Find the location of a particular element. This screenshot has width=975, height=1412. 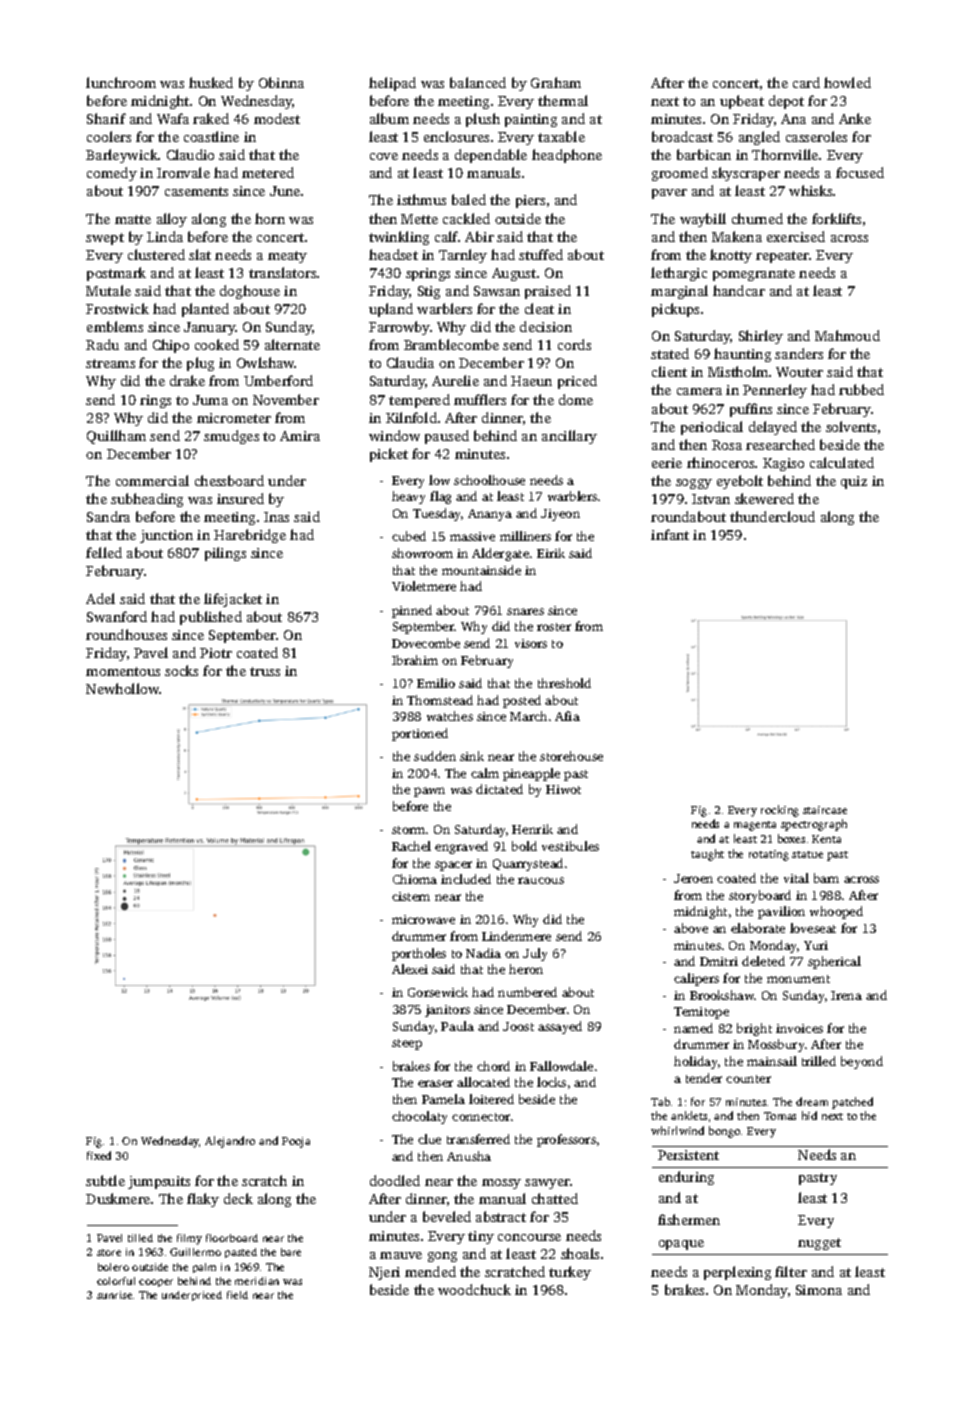

field is located at coordinates (237, 1295).
